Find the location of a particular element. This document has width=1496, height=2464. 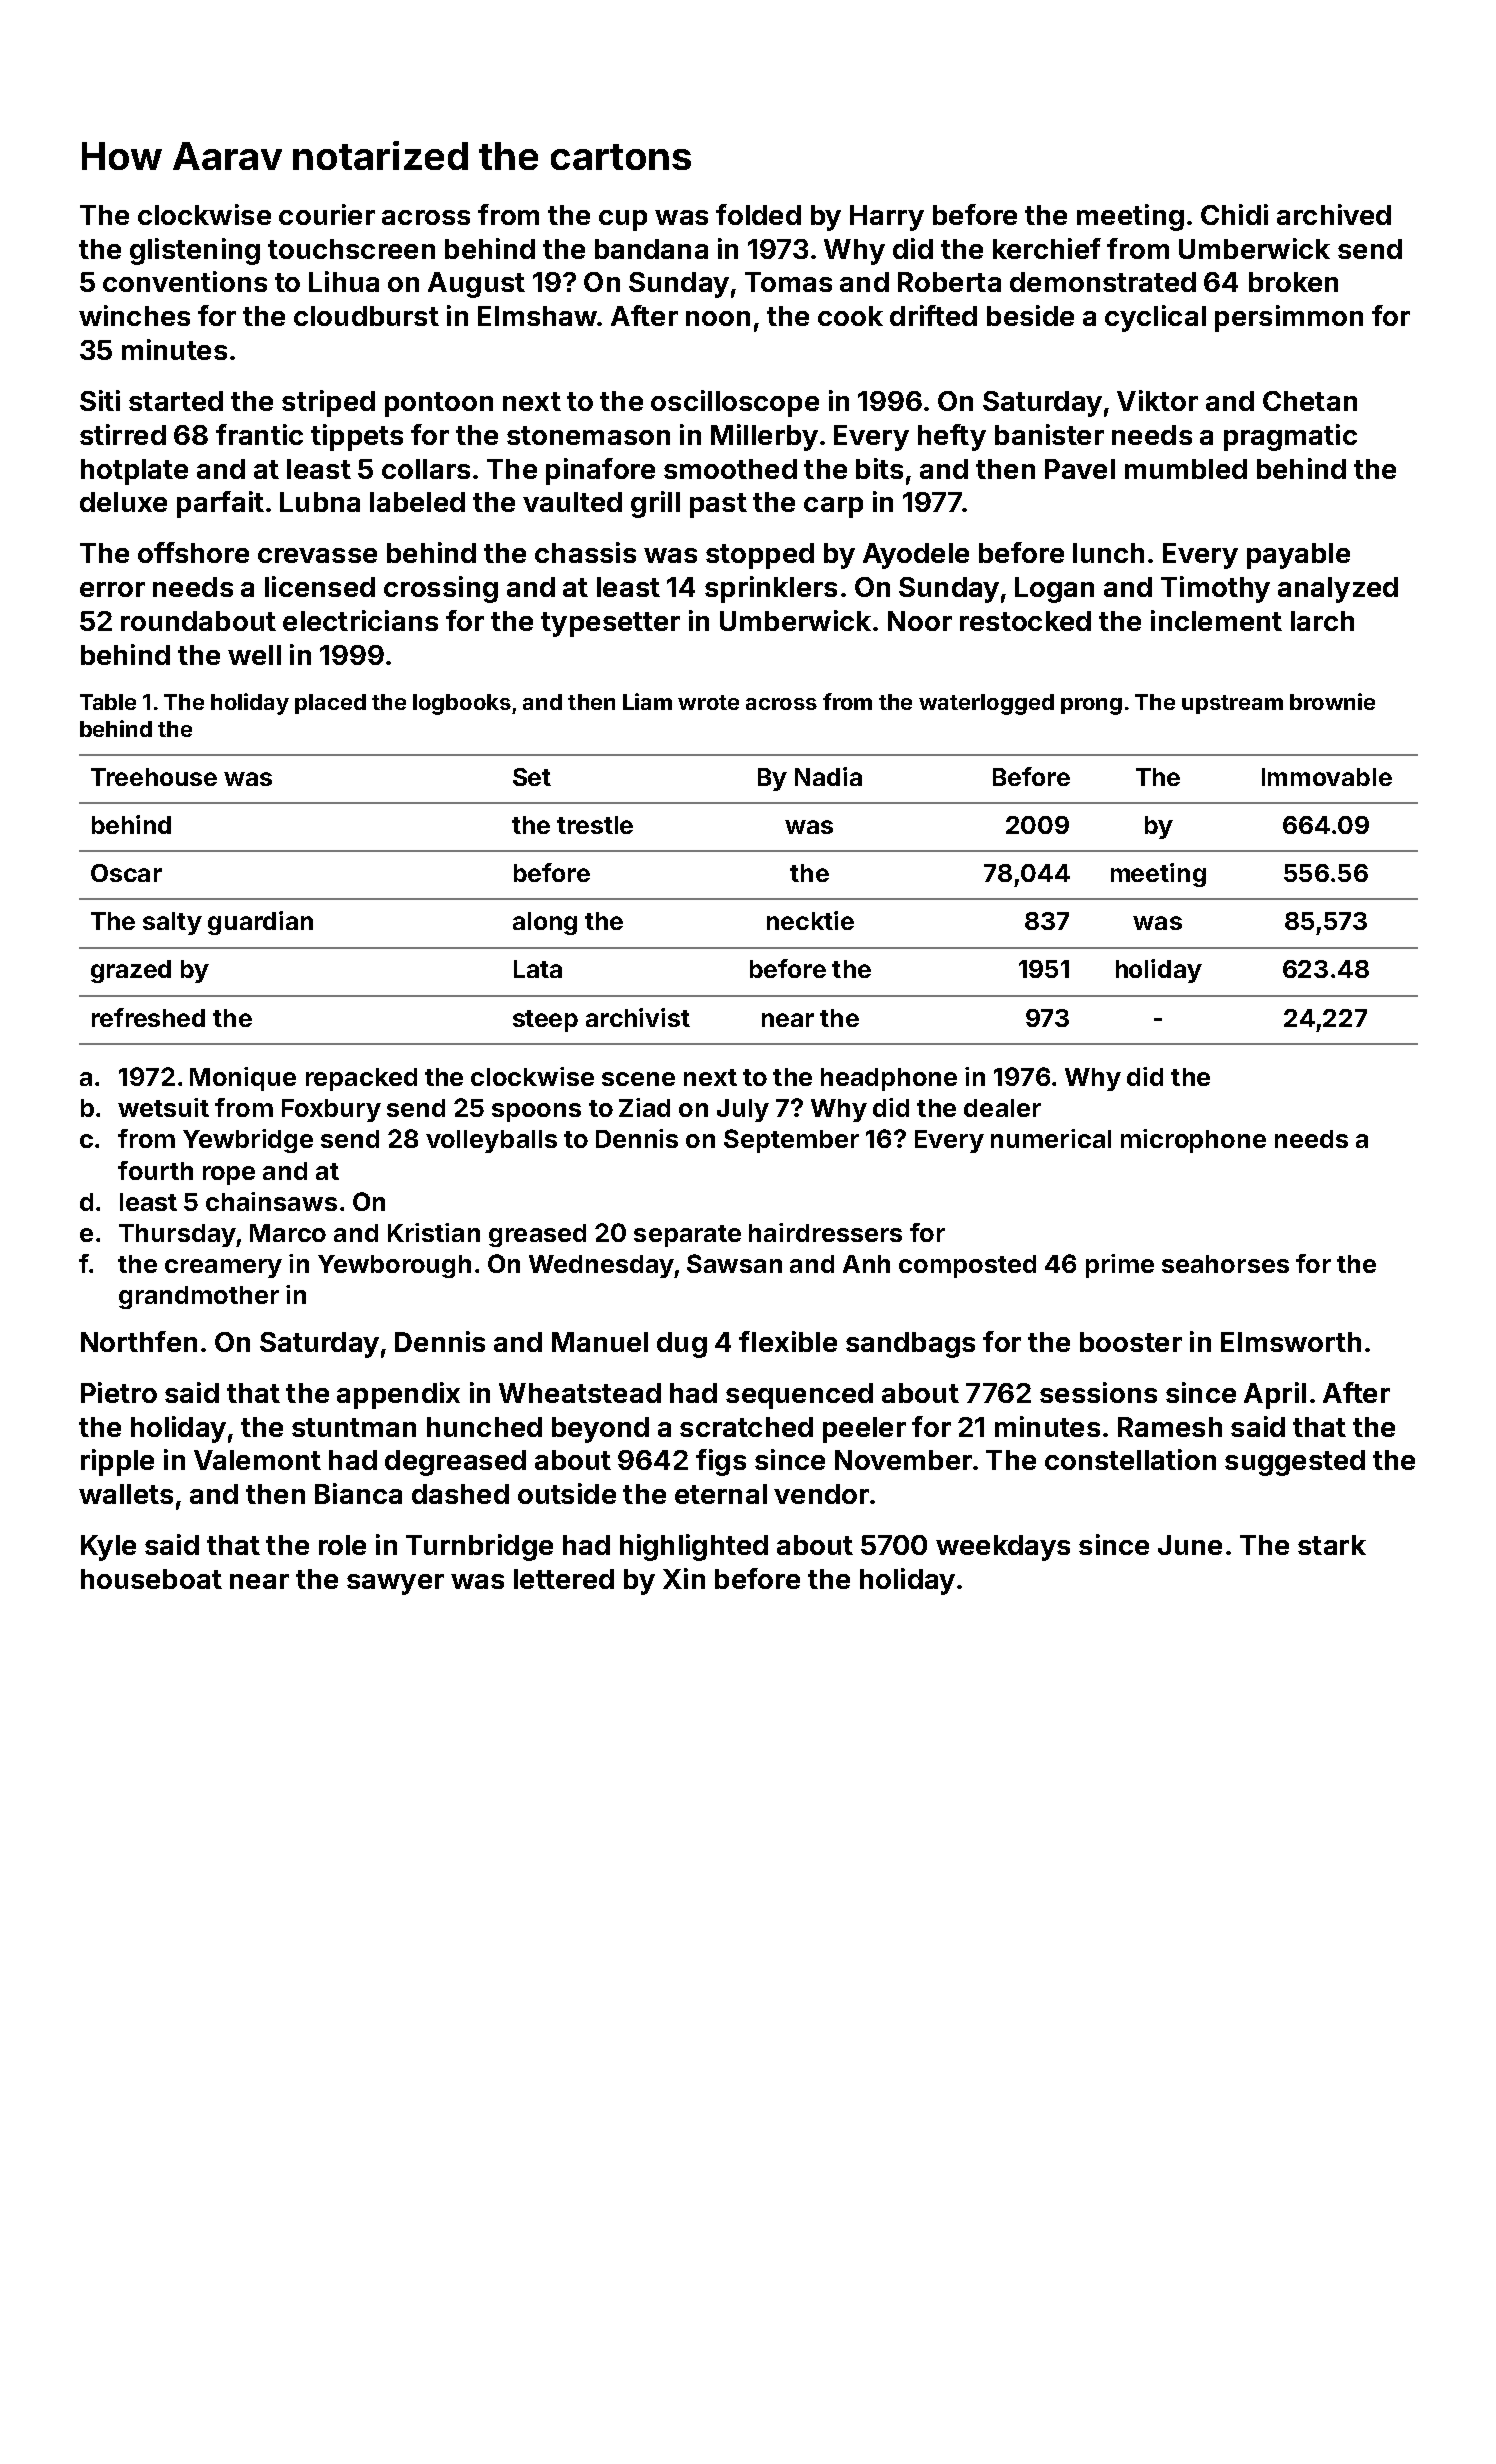

Immovable is located at coordinates (1327, 777).
